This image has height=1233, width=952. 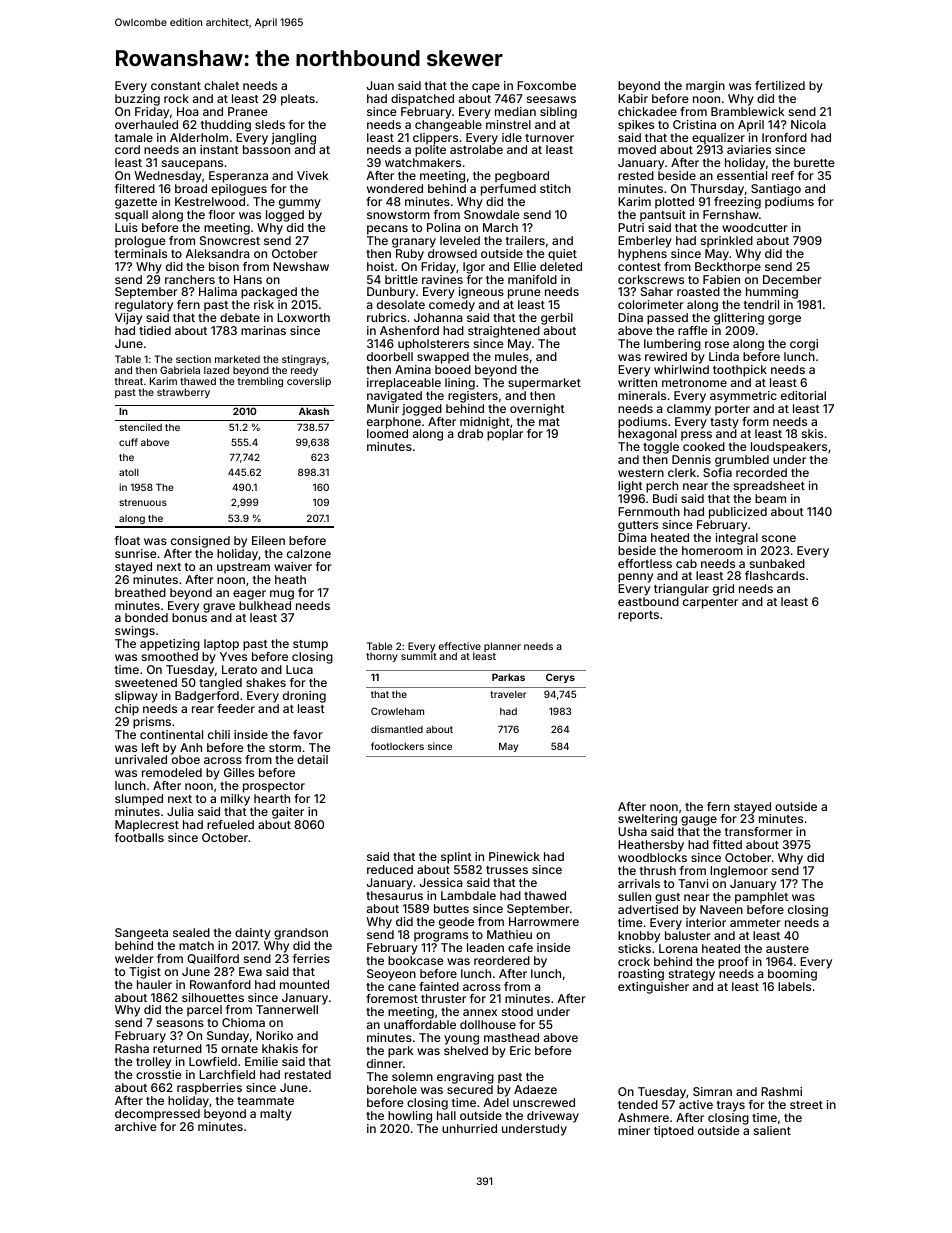 What do you see at coordinates (230, 824) in the image?
I see `refueled` at bounding box center [230, 824].
